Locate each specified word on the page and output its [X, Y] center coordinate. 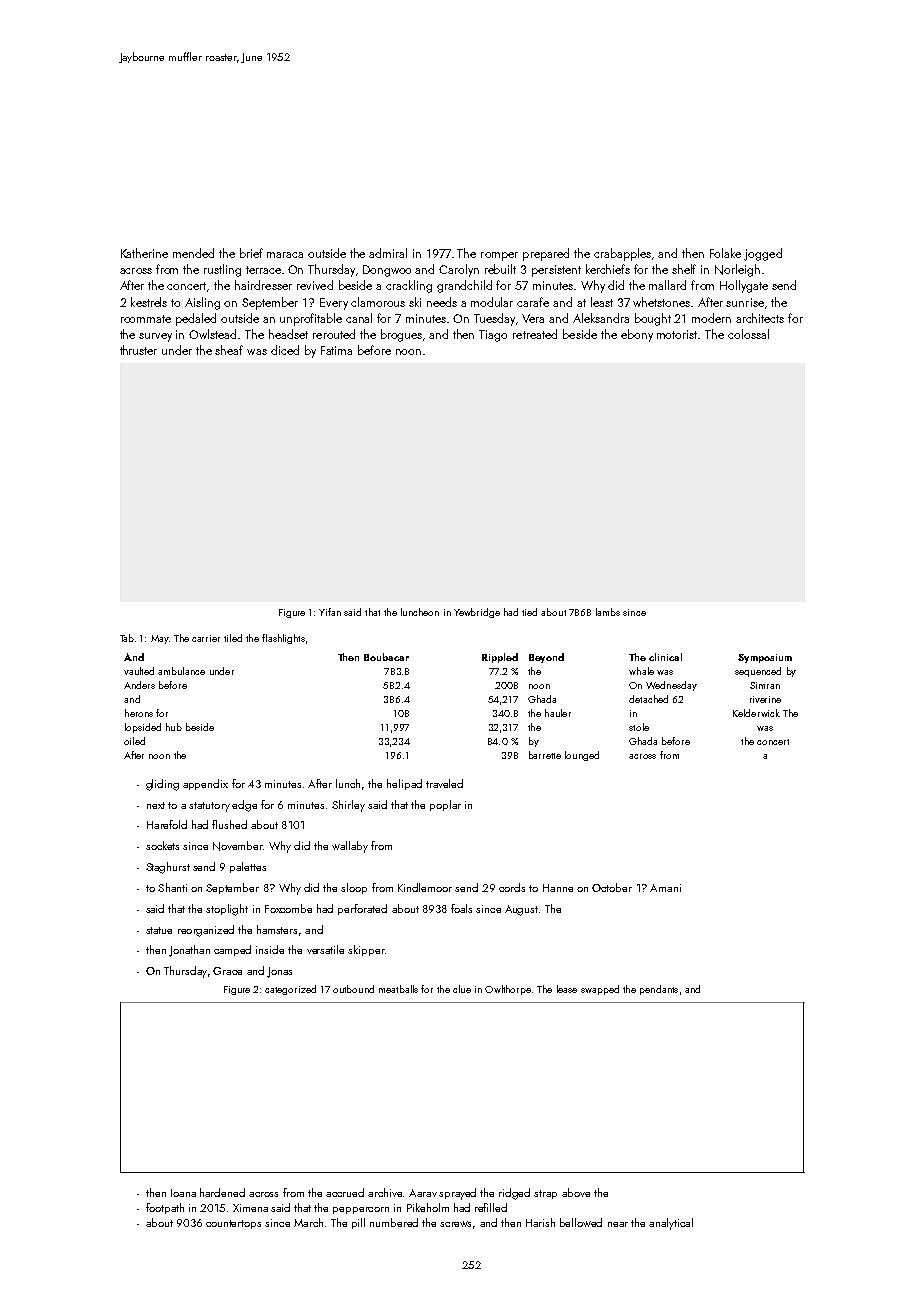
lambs [608, 612]
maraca [285, 255]
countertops [233, 1224]
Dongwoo [387, 271]
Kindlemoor [425, 887]
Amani [665, 888]
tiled [233, 638]
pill [358, 1223]
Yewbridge [477, 613]
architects [760, 318]
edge [244, 806]
